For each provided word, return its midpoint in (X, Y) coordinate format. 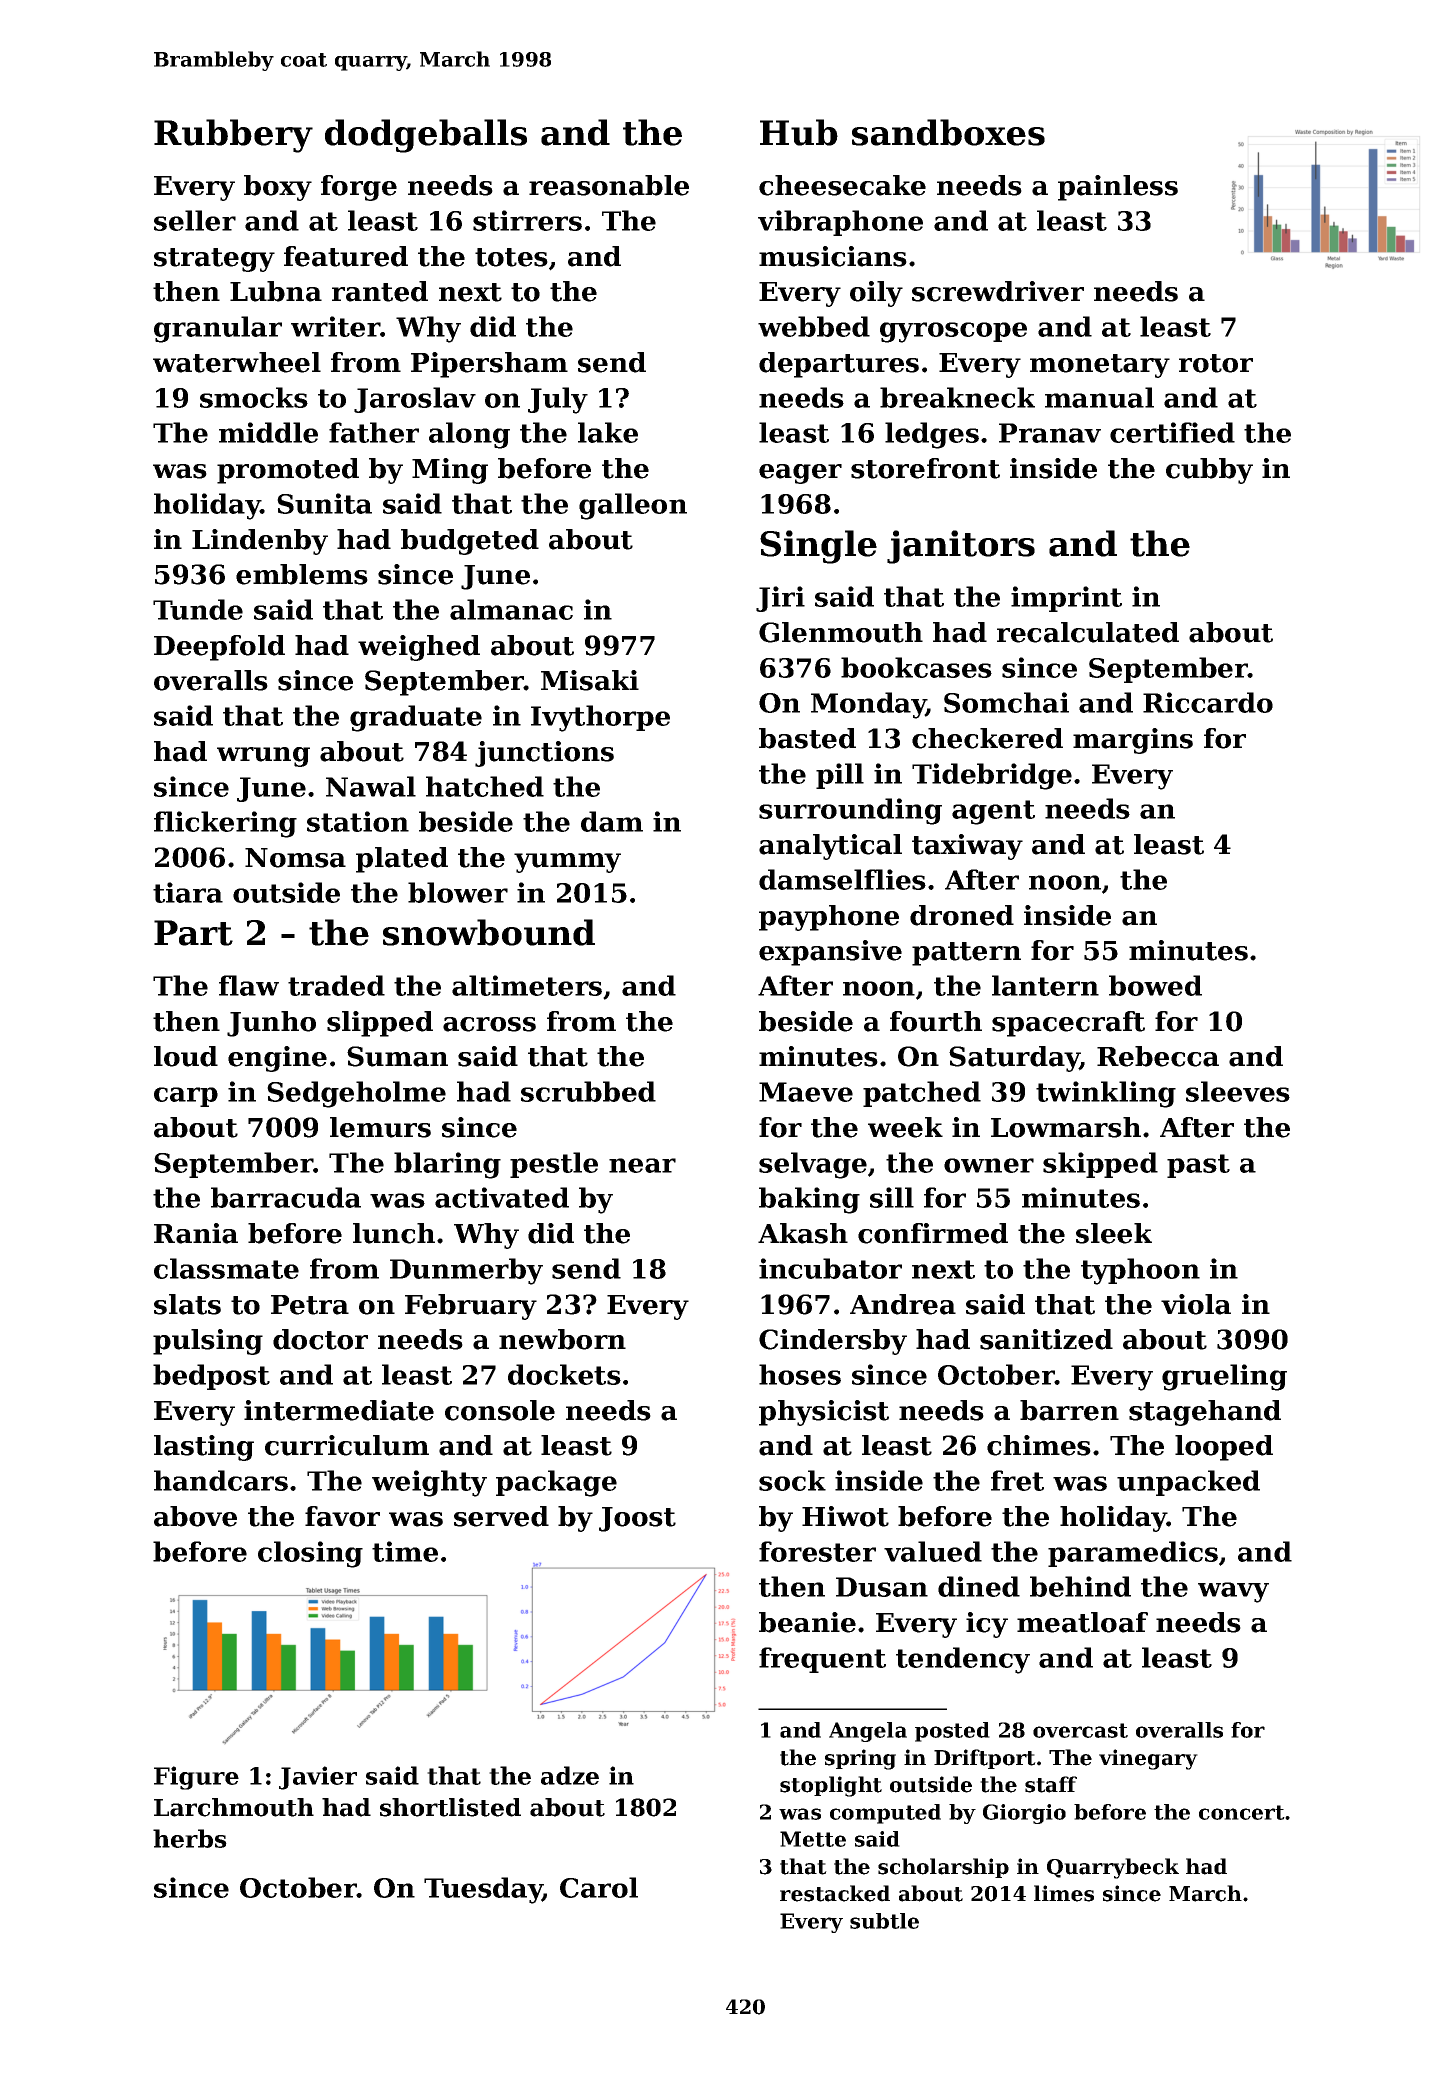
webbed (814, 326)
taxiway (967, 847)
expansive (830, 953)
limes (1064, 1893)
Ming (450, 471)
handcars (221, 1480)
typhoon (1140, 1271)
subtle (884, 1921)
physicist (824, 1413)
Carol (599, 1887)
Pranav (1050, 433)
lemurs (380, 1127)
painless (1118, 188)
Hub (799, 132)
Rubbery (233, 136)
